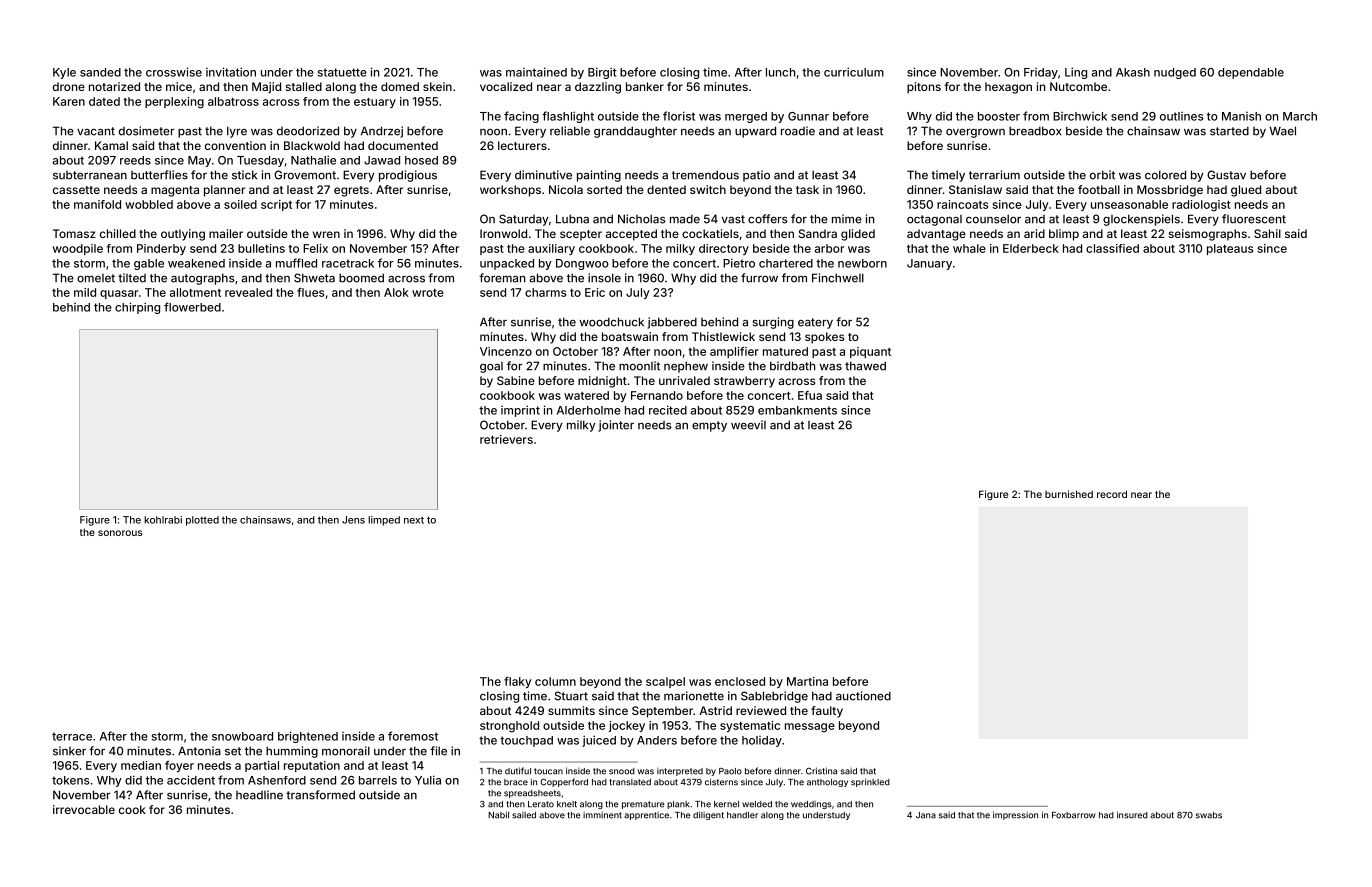 The height and width of the page is (887, 1372). Describe the element at coordinates (807, 189) in the page. I see `task` at that location.
